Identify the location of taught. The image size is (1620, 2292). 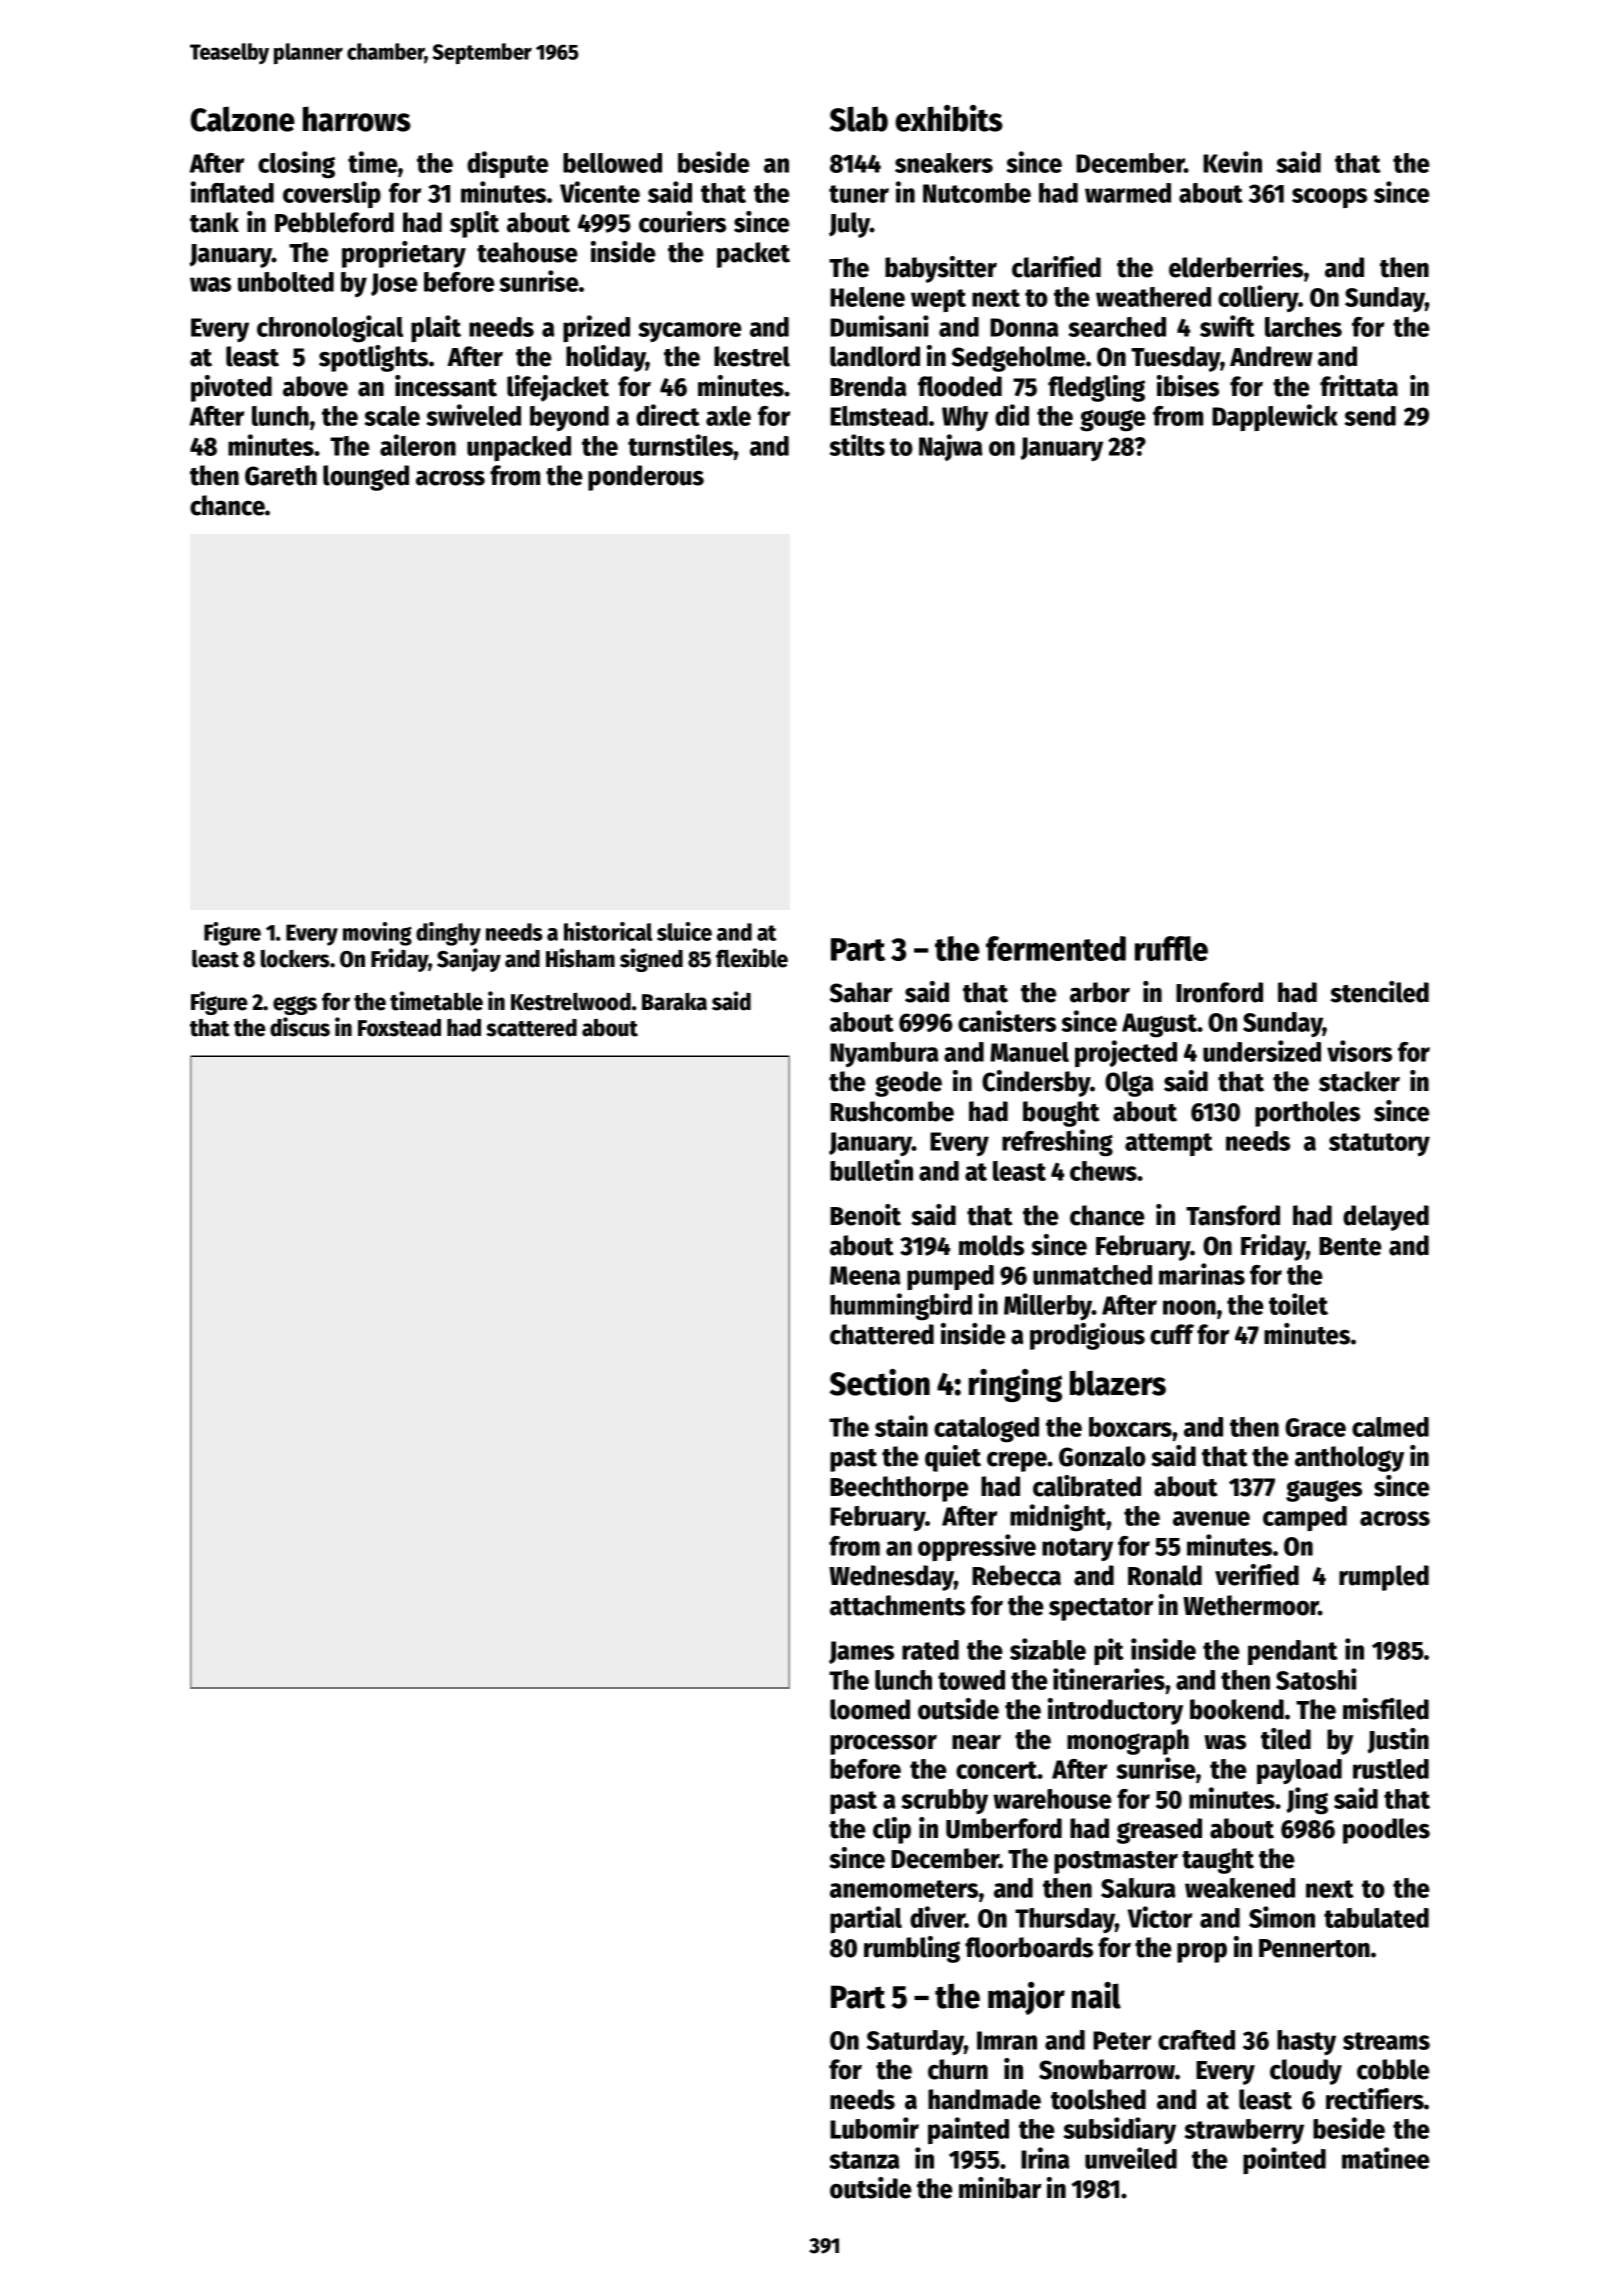
(1218, 1861).
